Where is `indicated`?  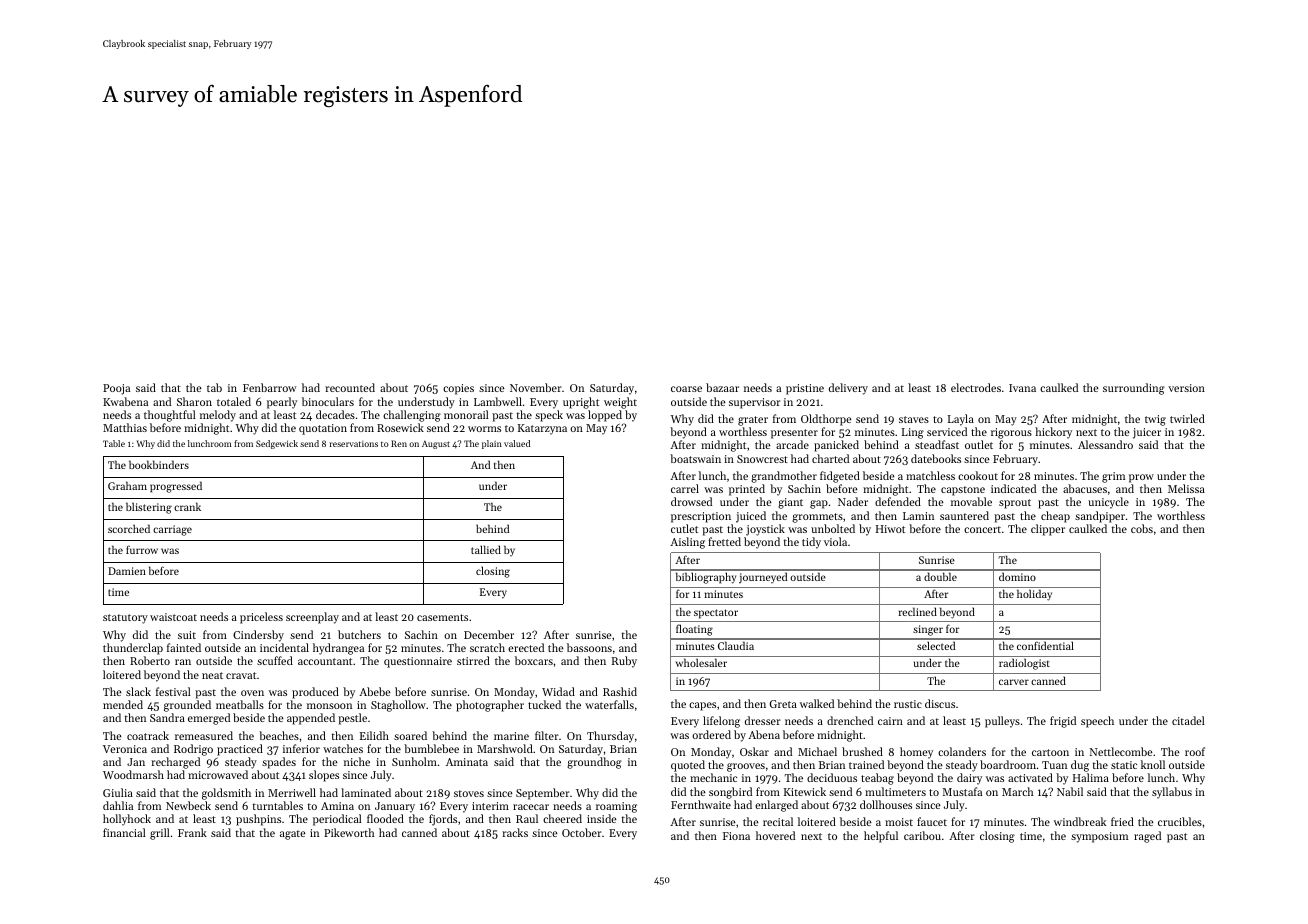 indicated is located at coordinates (1013, 488).
